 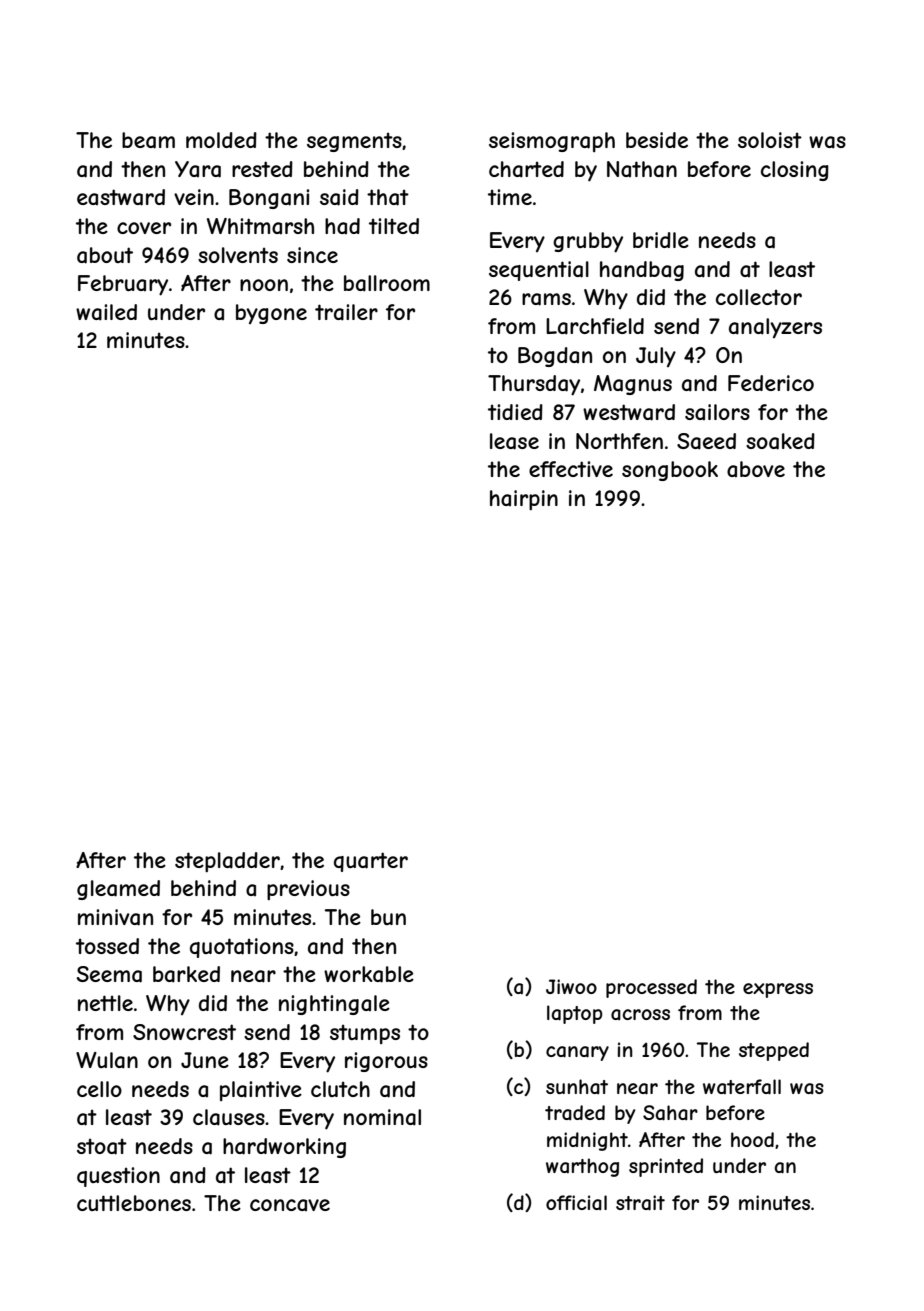 What do you see at coordinates (555, 357) in the screenshot?
I see `Bogdan` at bounding box center [555, 357].
